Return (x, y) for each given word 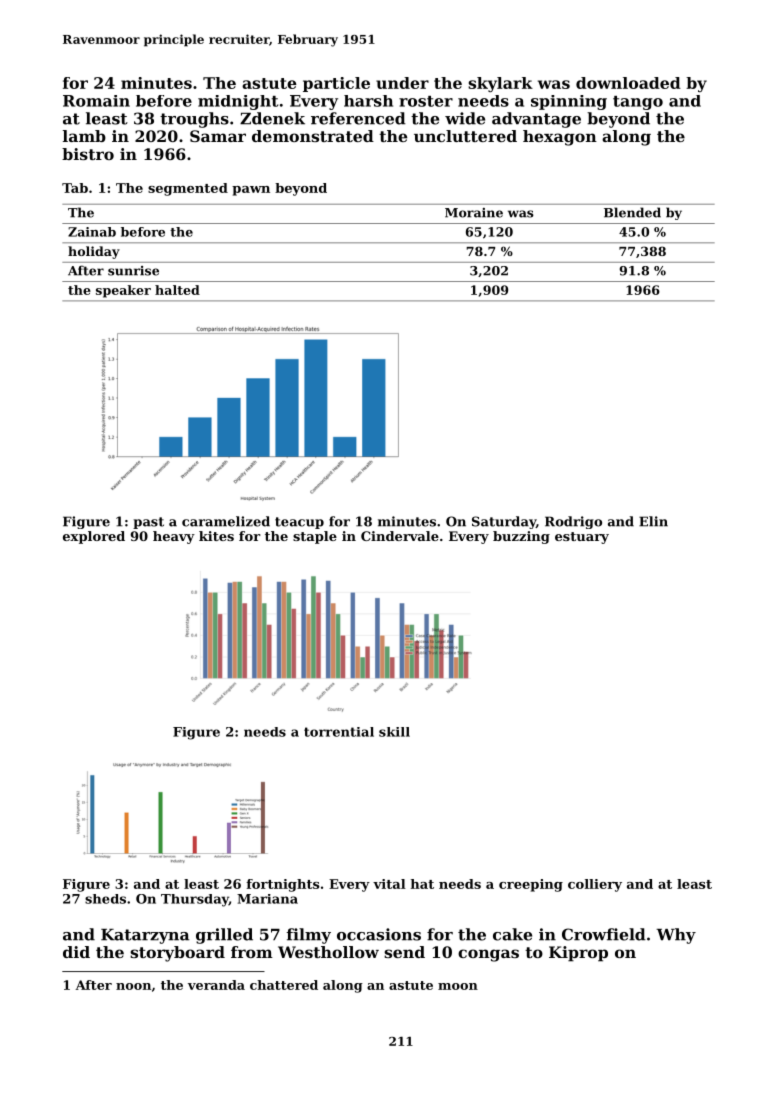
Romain (96, 101)
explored (94, 537)
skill (394, 732)
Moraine (474, 213)
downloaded (628, 83)
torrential (339, 732)
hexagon (560, 138)
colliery (595, 885)
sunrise (133, 271)
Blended (632, 212)
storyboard (177, 954)
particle (336, 84)
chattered (284, 985)
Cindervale (400, 536)
